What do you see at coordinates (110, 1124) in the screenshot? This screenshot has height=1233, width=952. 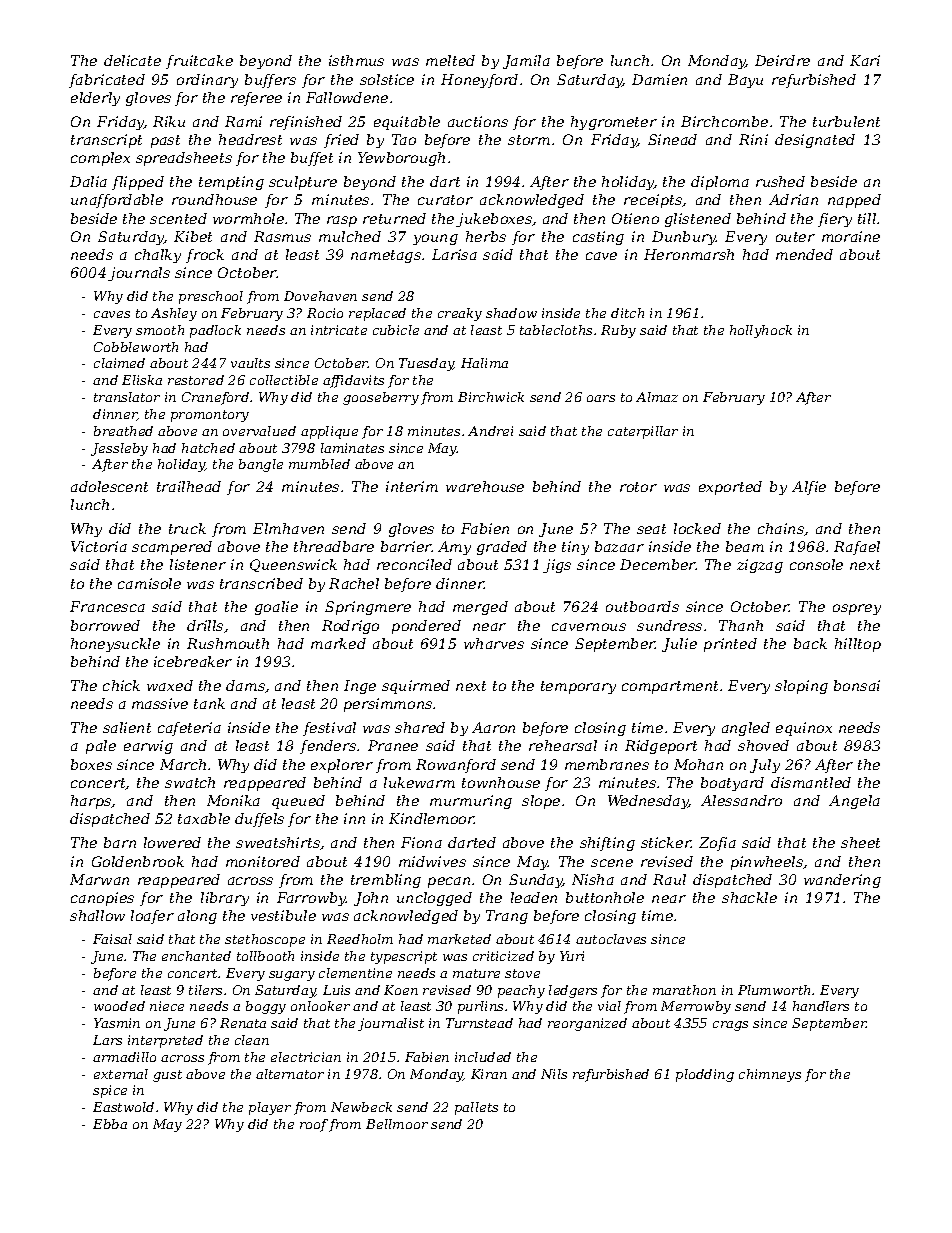 I see `Ebba` at bounding box center [110, 1124].
